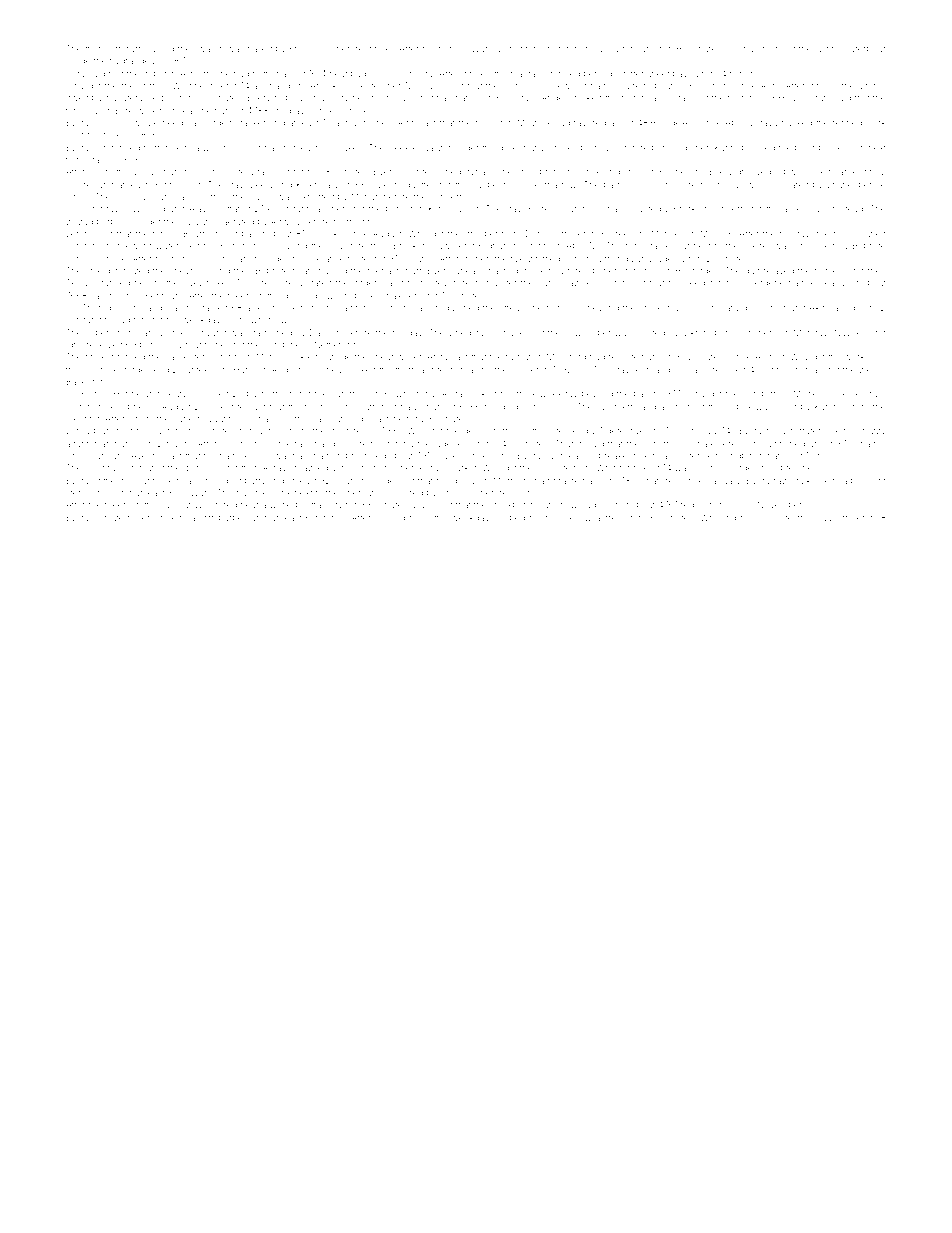  What do you see at coordinates (286, 455) in the page?
I see `Rowanham` at bounding box center [286, 455].
